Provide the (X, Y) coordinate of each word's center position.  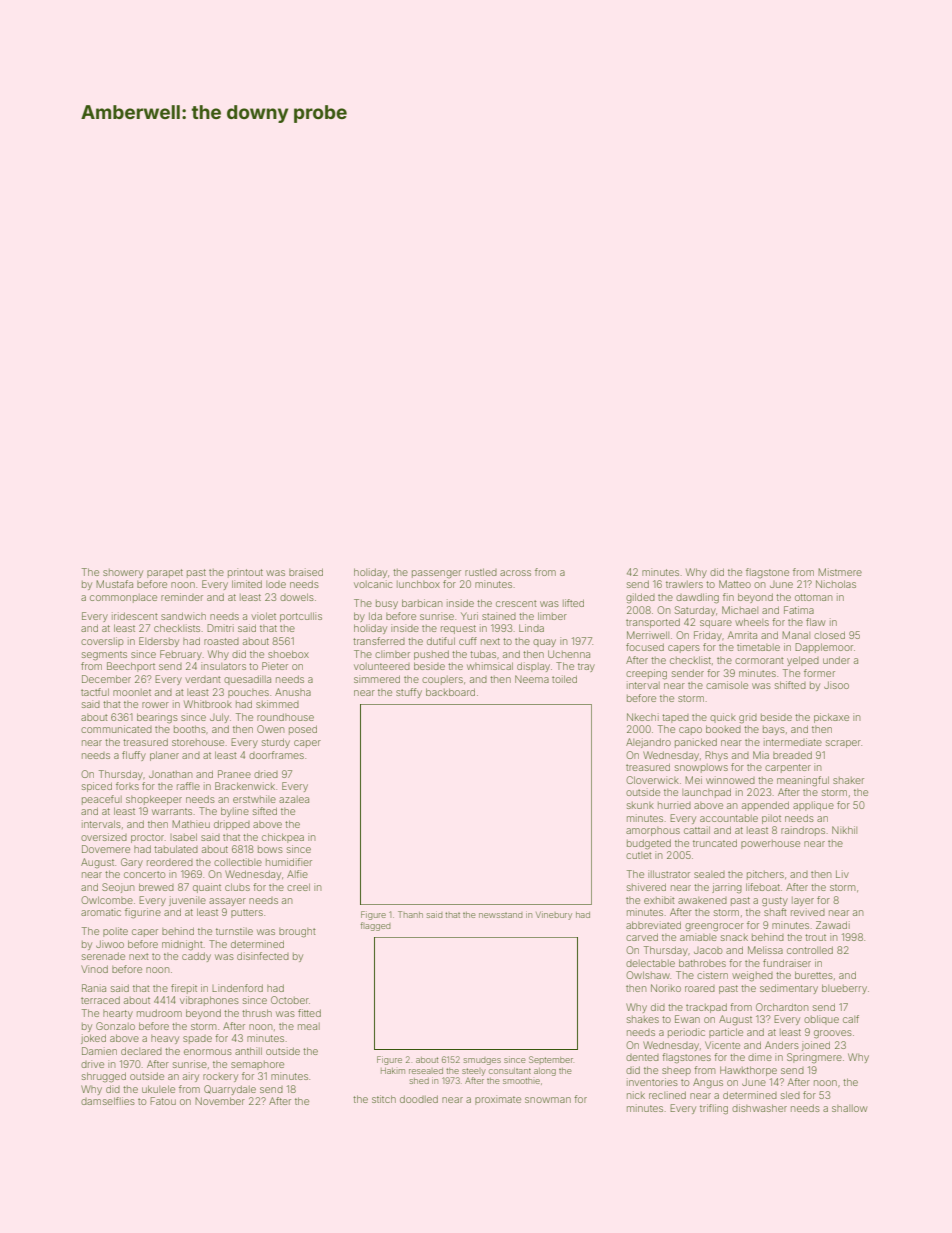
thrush (257, 1013)
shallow (849, 1108)
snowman (548, 1100)
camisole (727, 685)
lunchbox (418, 584)
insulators (223, 666)
